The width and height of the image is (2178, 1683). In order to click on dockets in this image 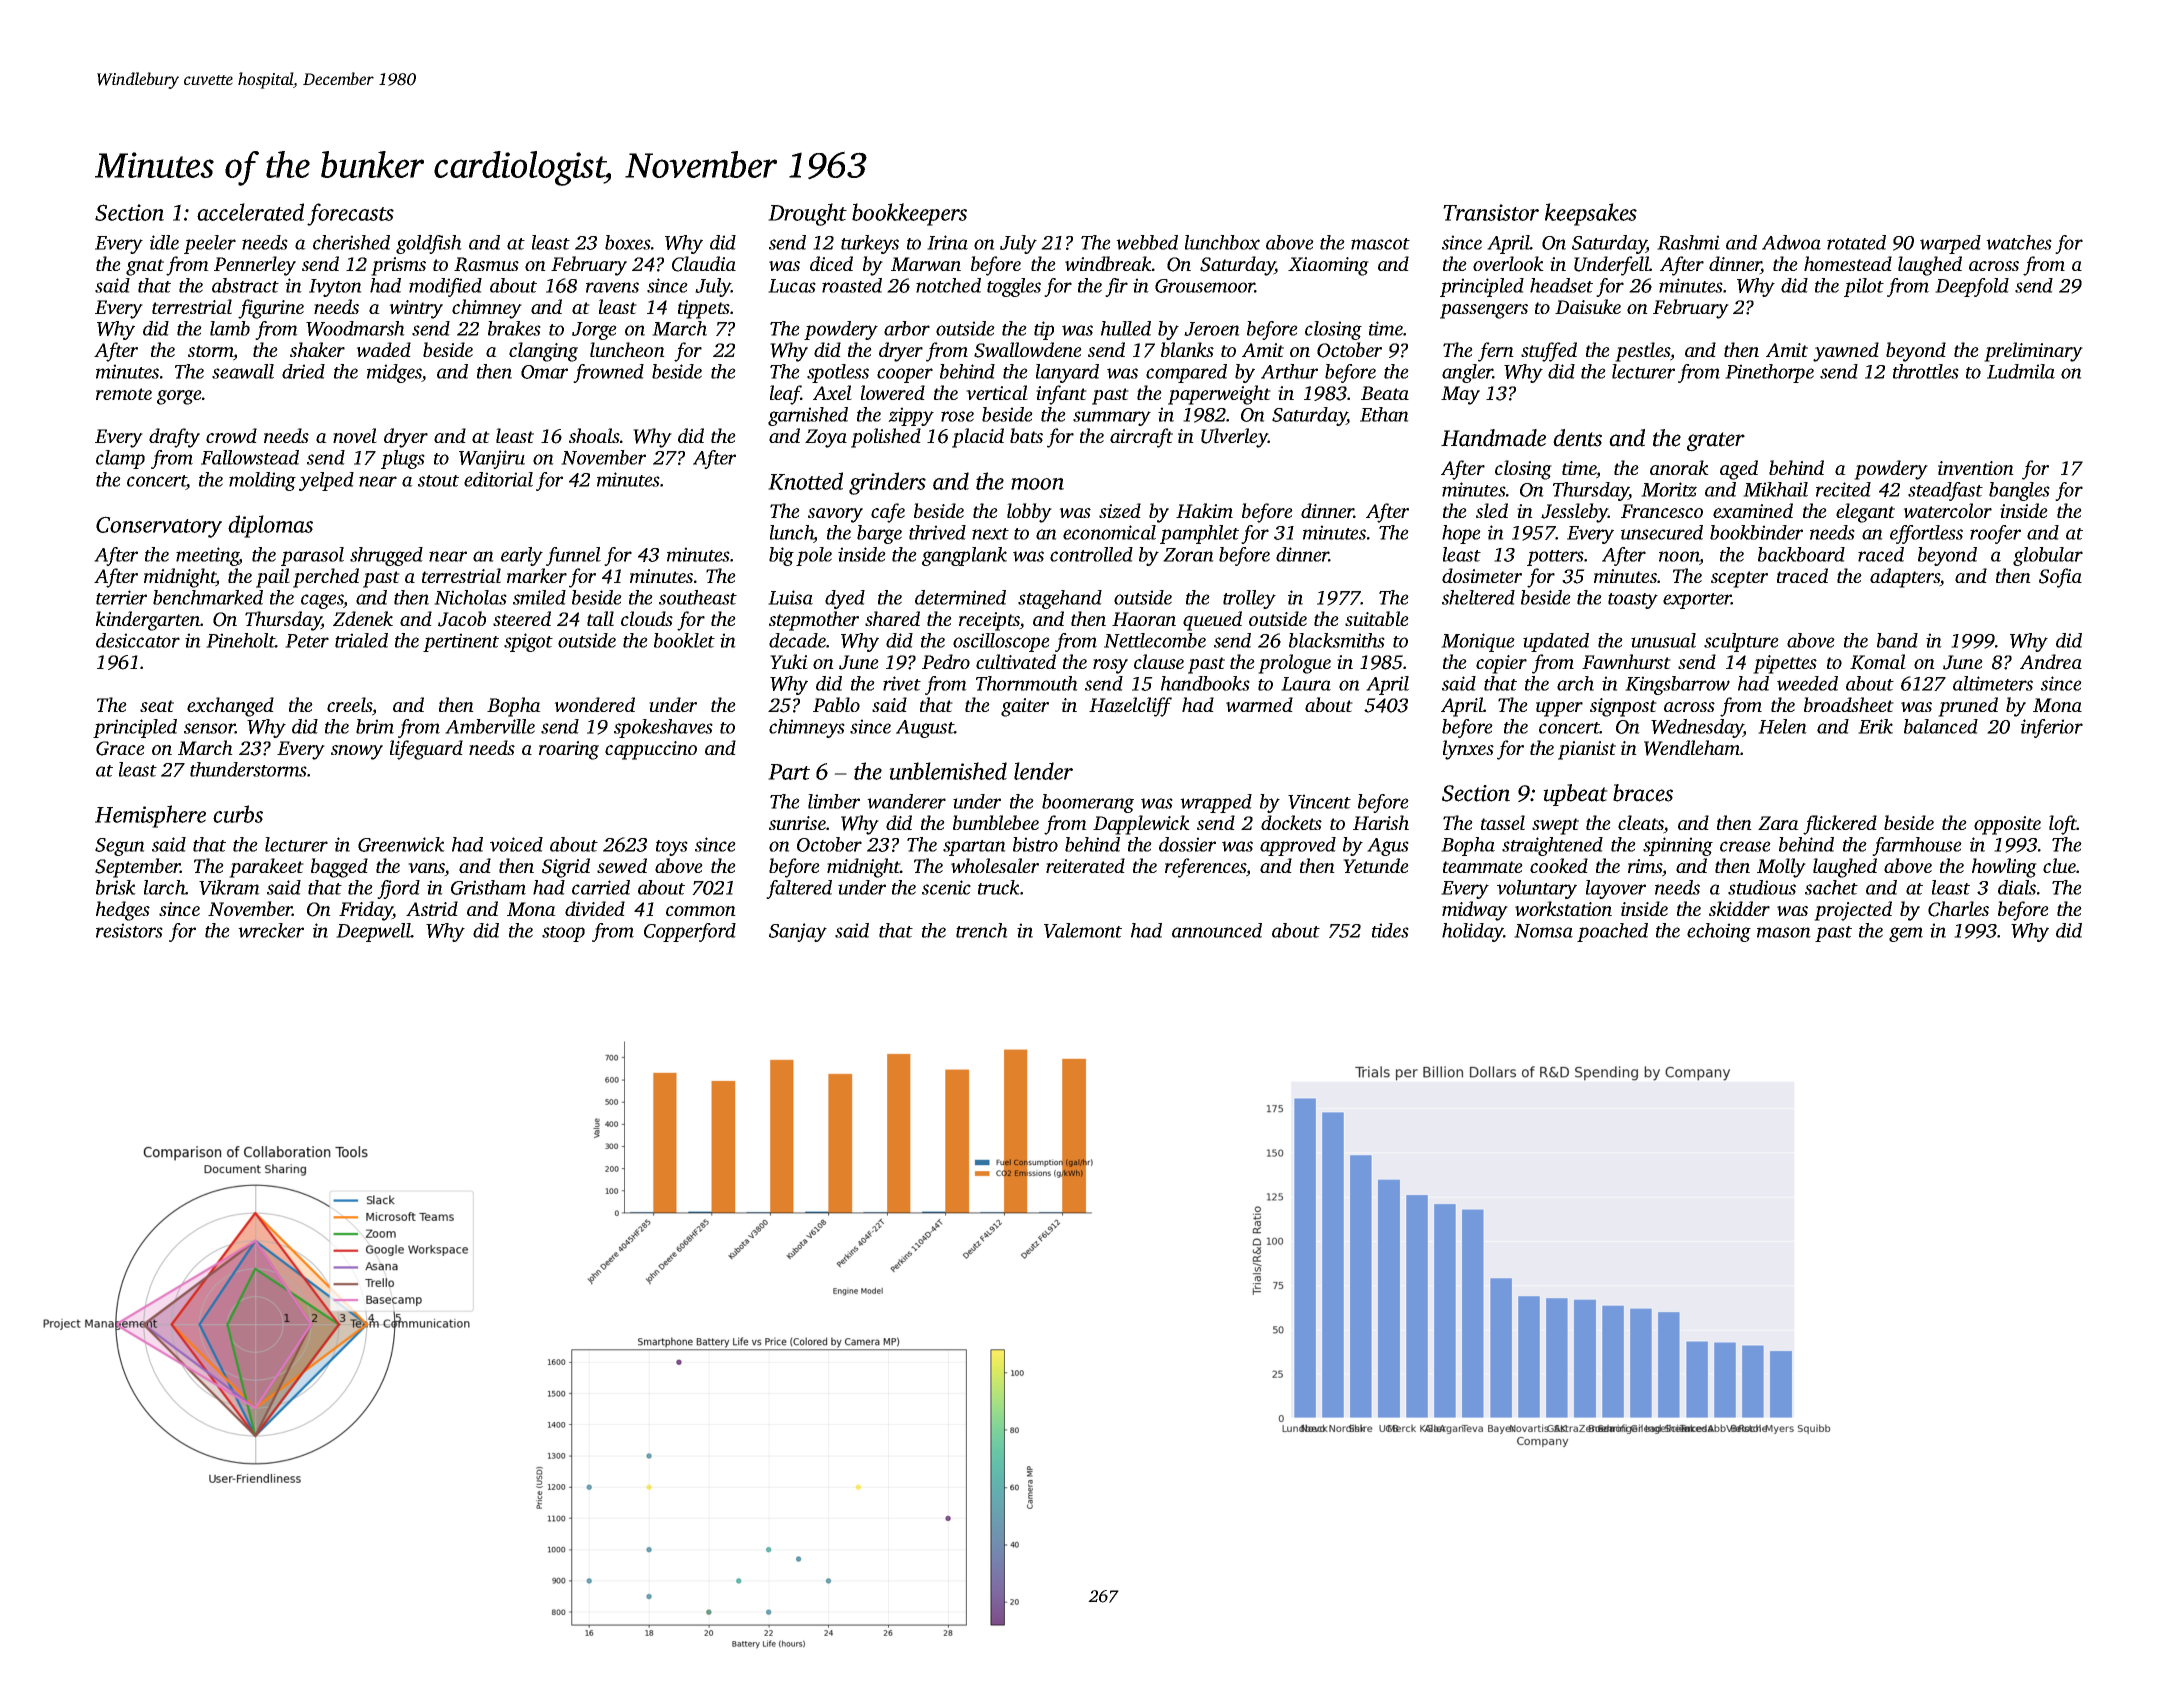, I will do `click(1291, 822)`.
